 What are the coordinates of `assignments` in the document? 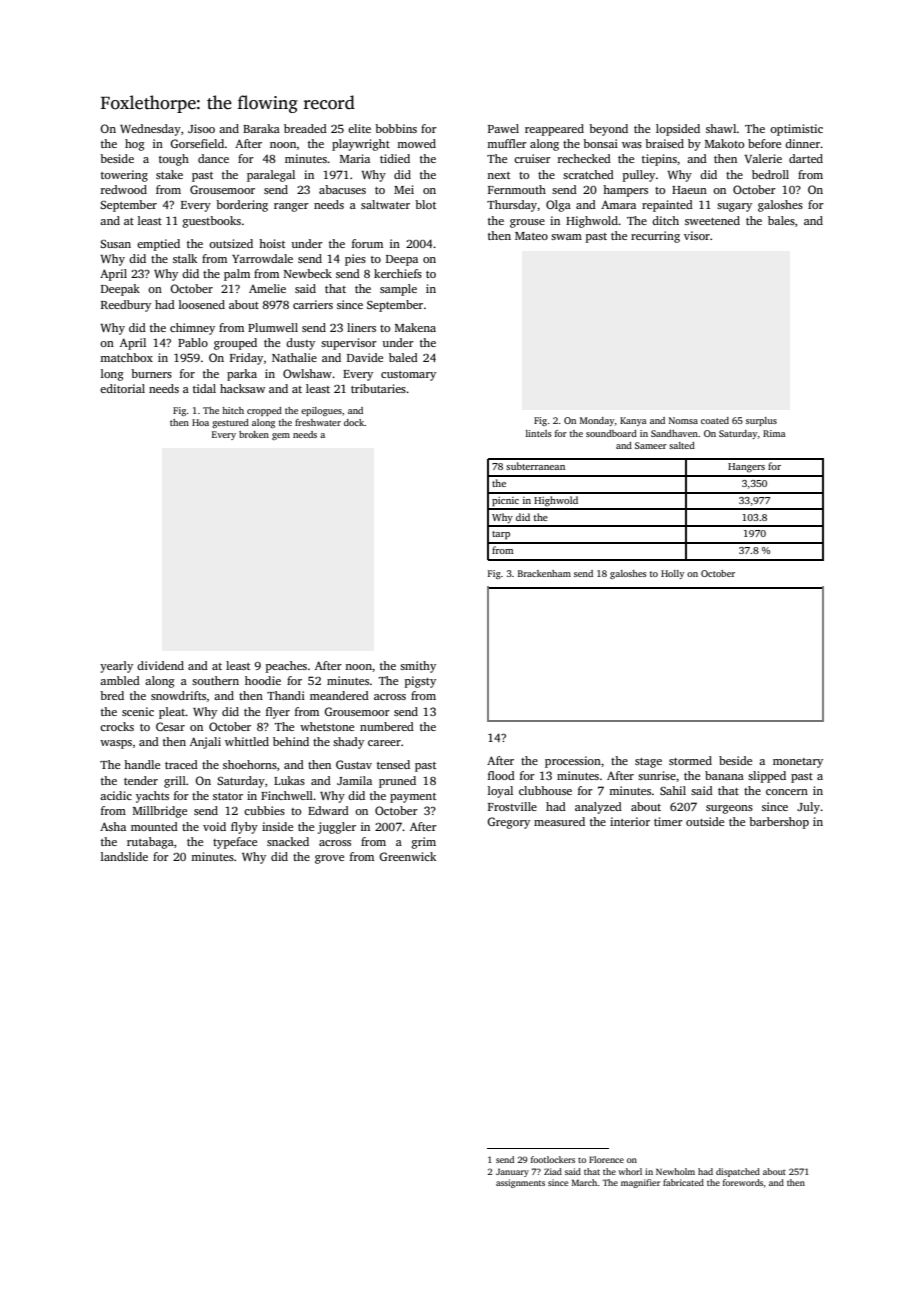 It's located at (520, 1183).
